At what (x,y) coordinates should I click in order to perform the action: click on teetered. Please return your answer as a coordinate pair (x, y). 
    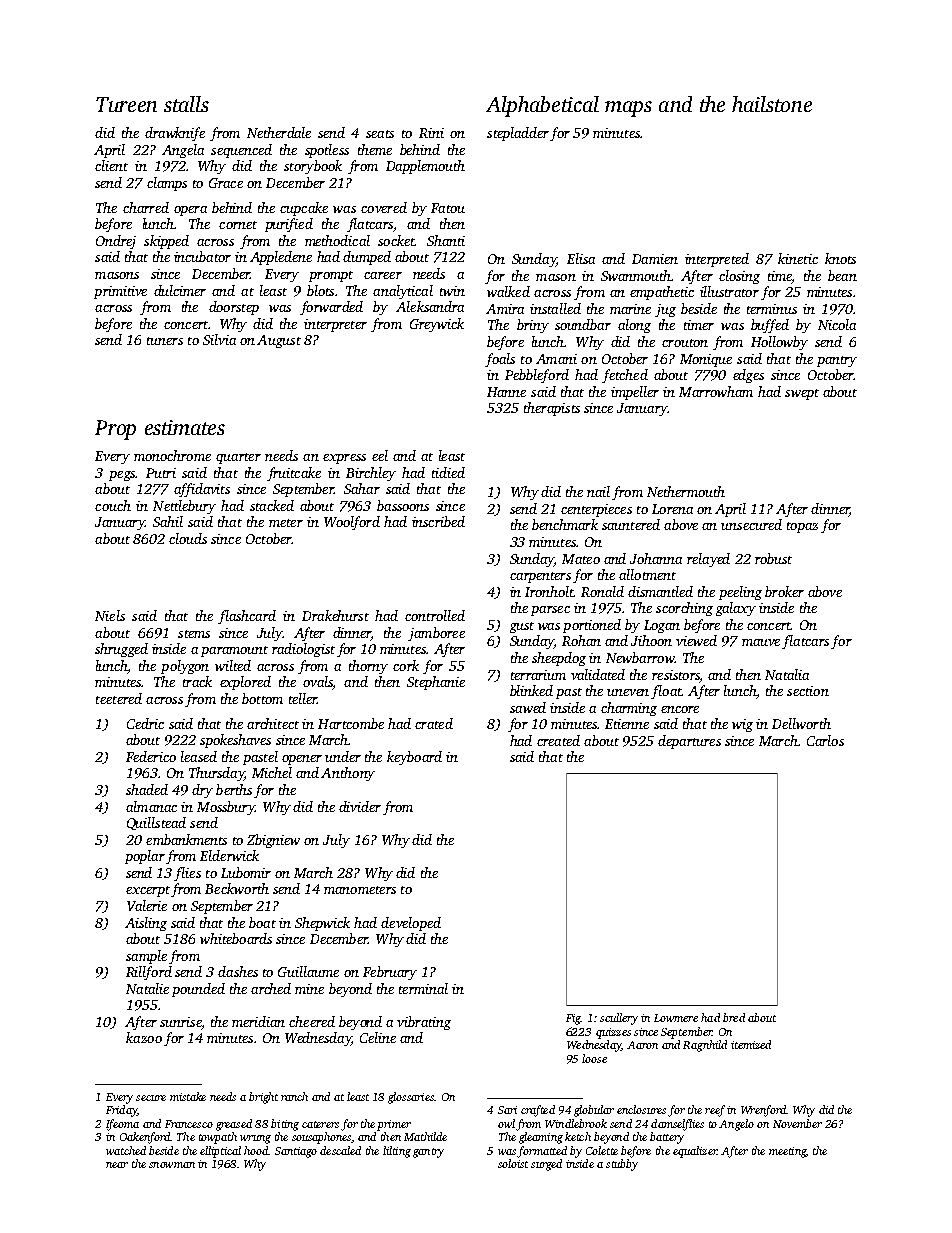
    Looking at the image, I should click on (119, 698).
